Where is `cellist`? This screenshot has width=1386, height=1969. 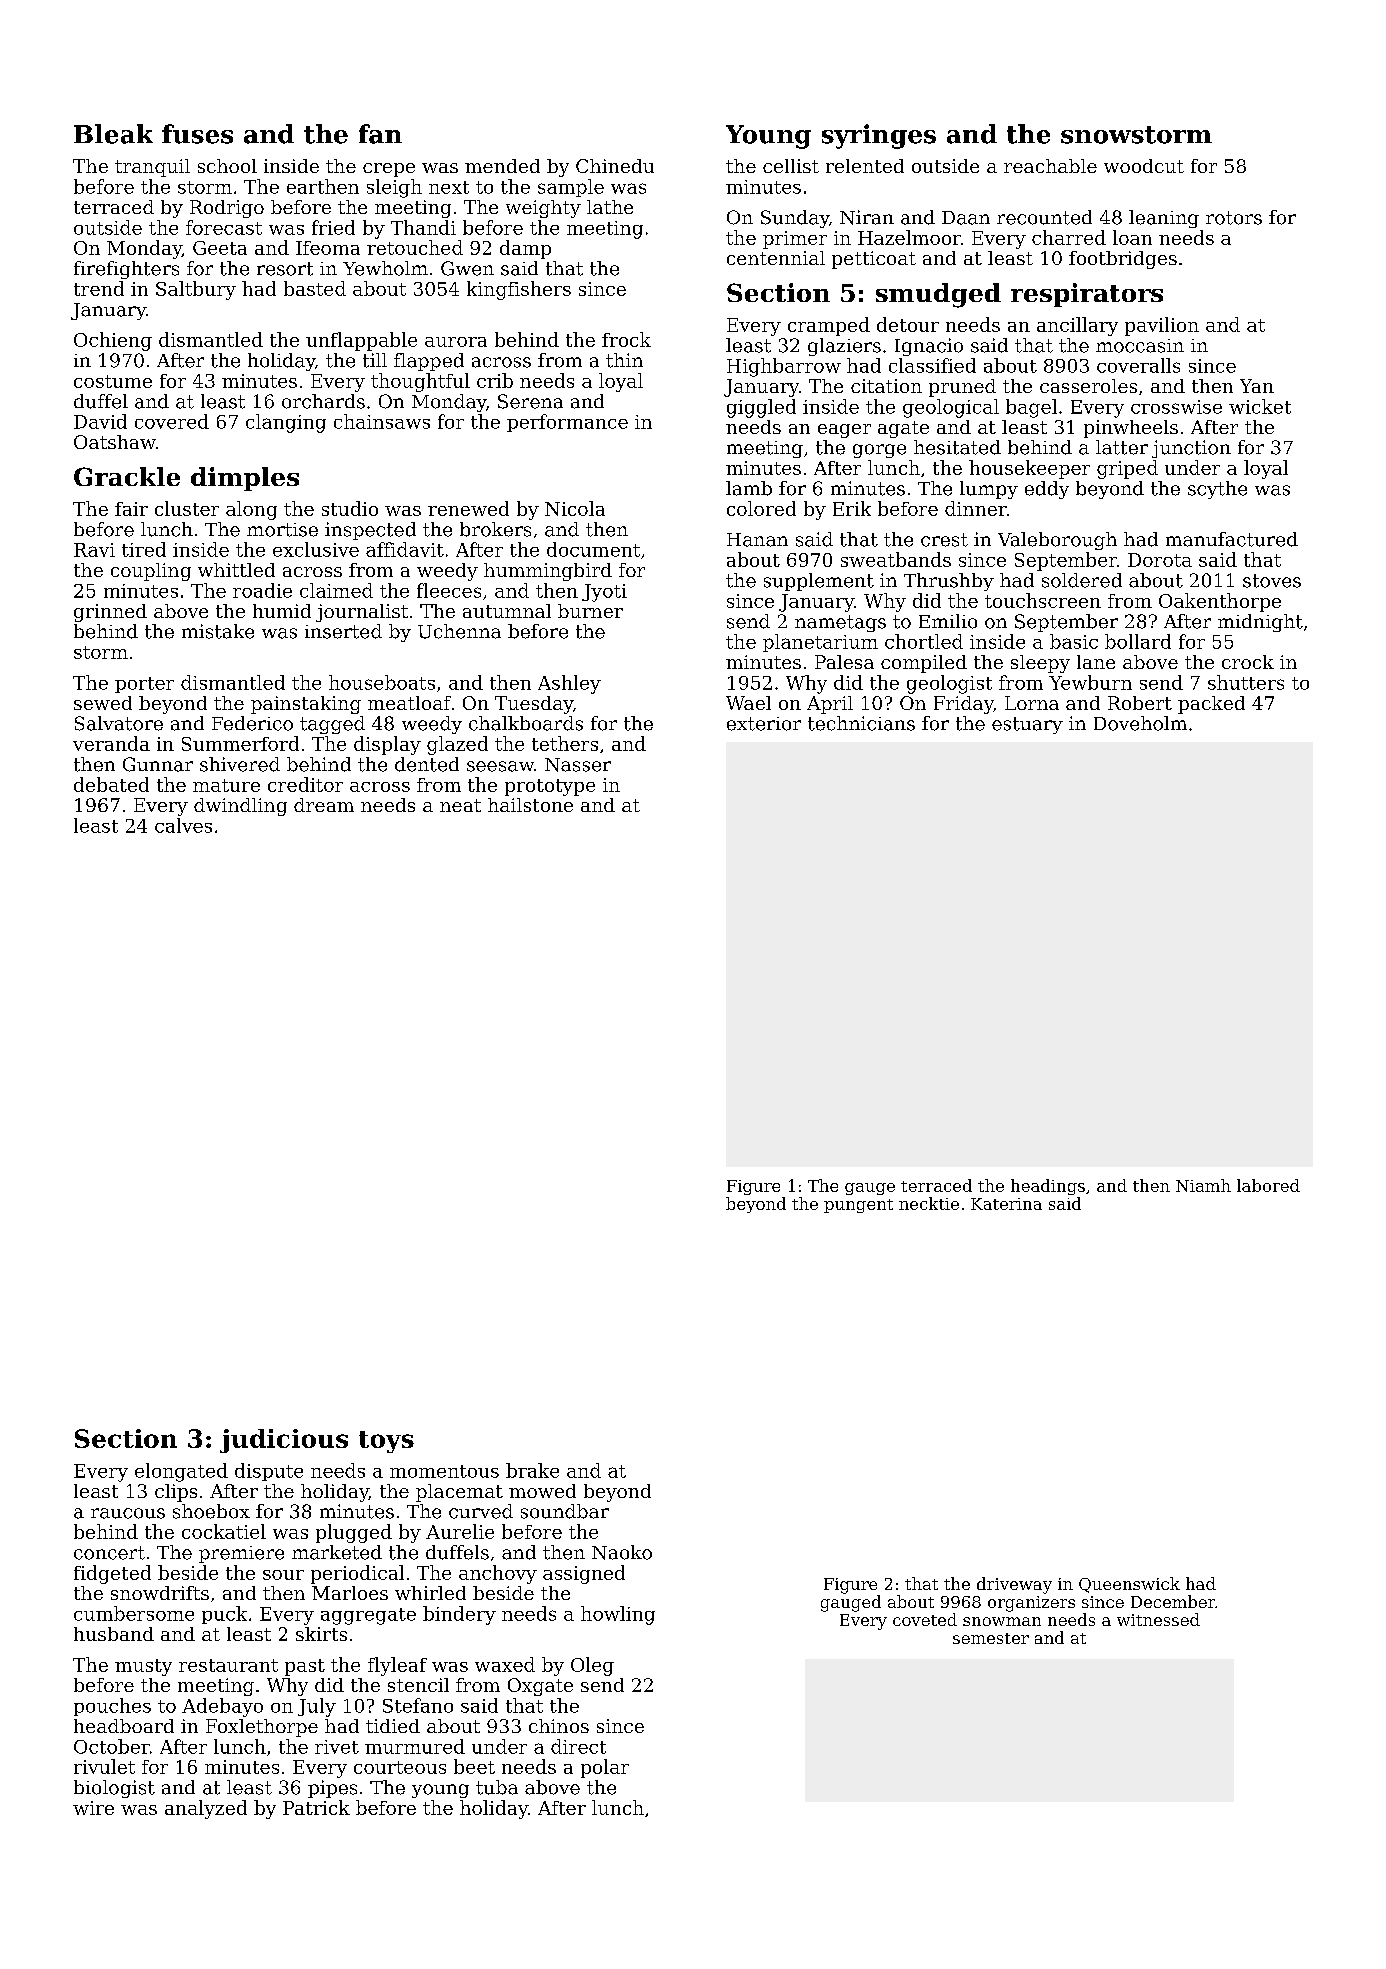
cellist is located at coordinates (791, 166).
